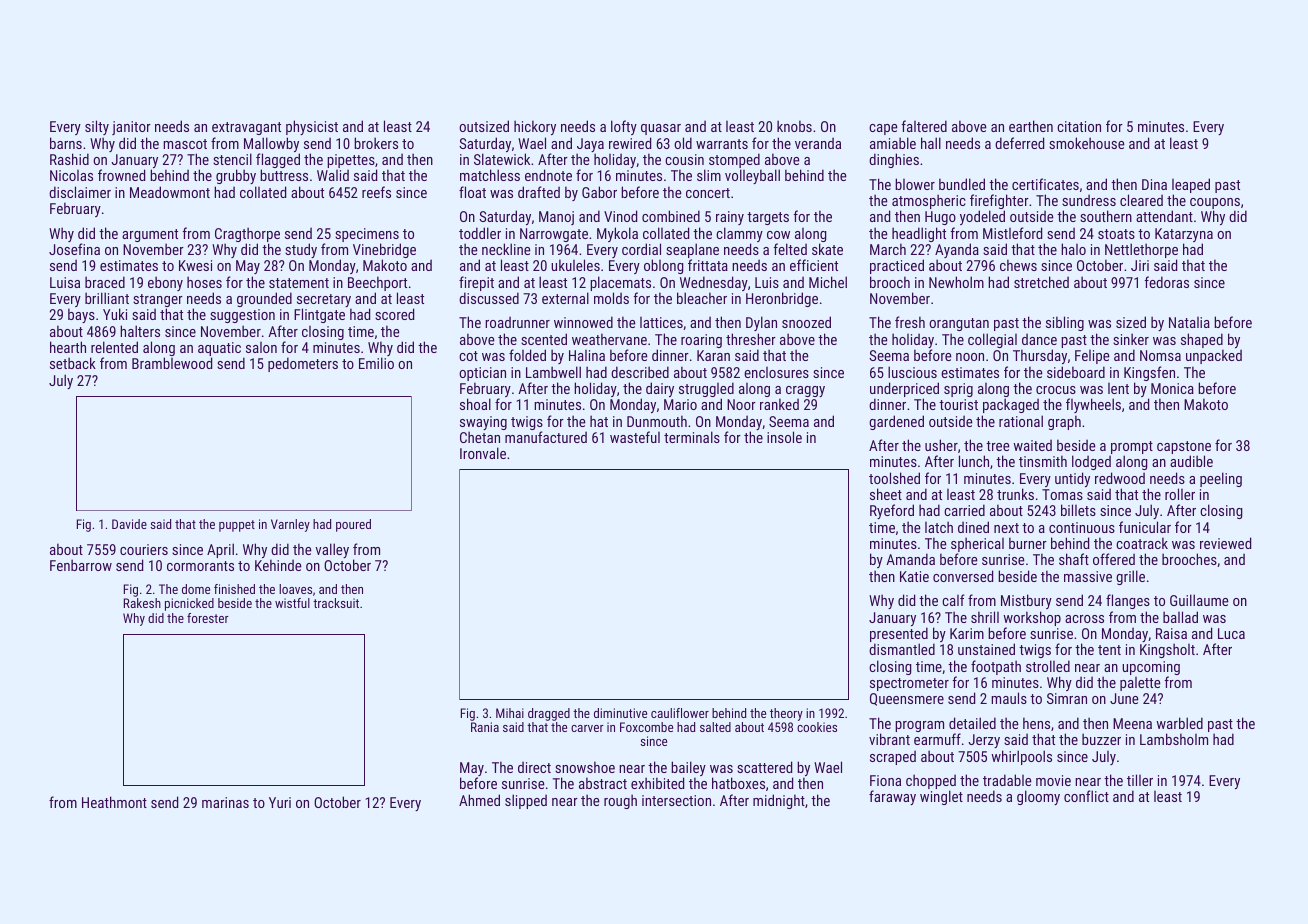 The width and height of the screenshot is (1308, 924). What do you see at coordinates (225, 802) in the screenshot?
I see `marinas` at bounding box center [225, 802].
